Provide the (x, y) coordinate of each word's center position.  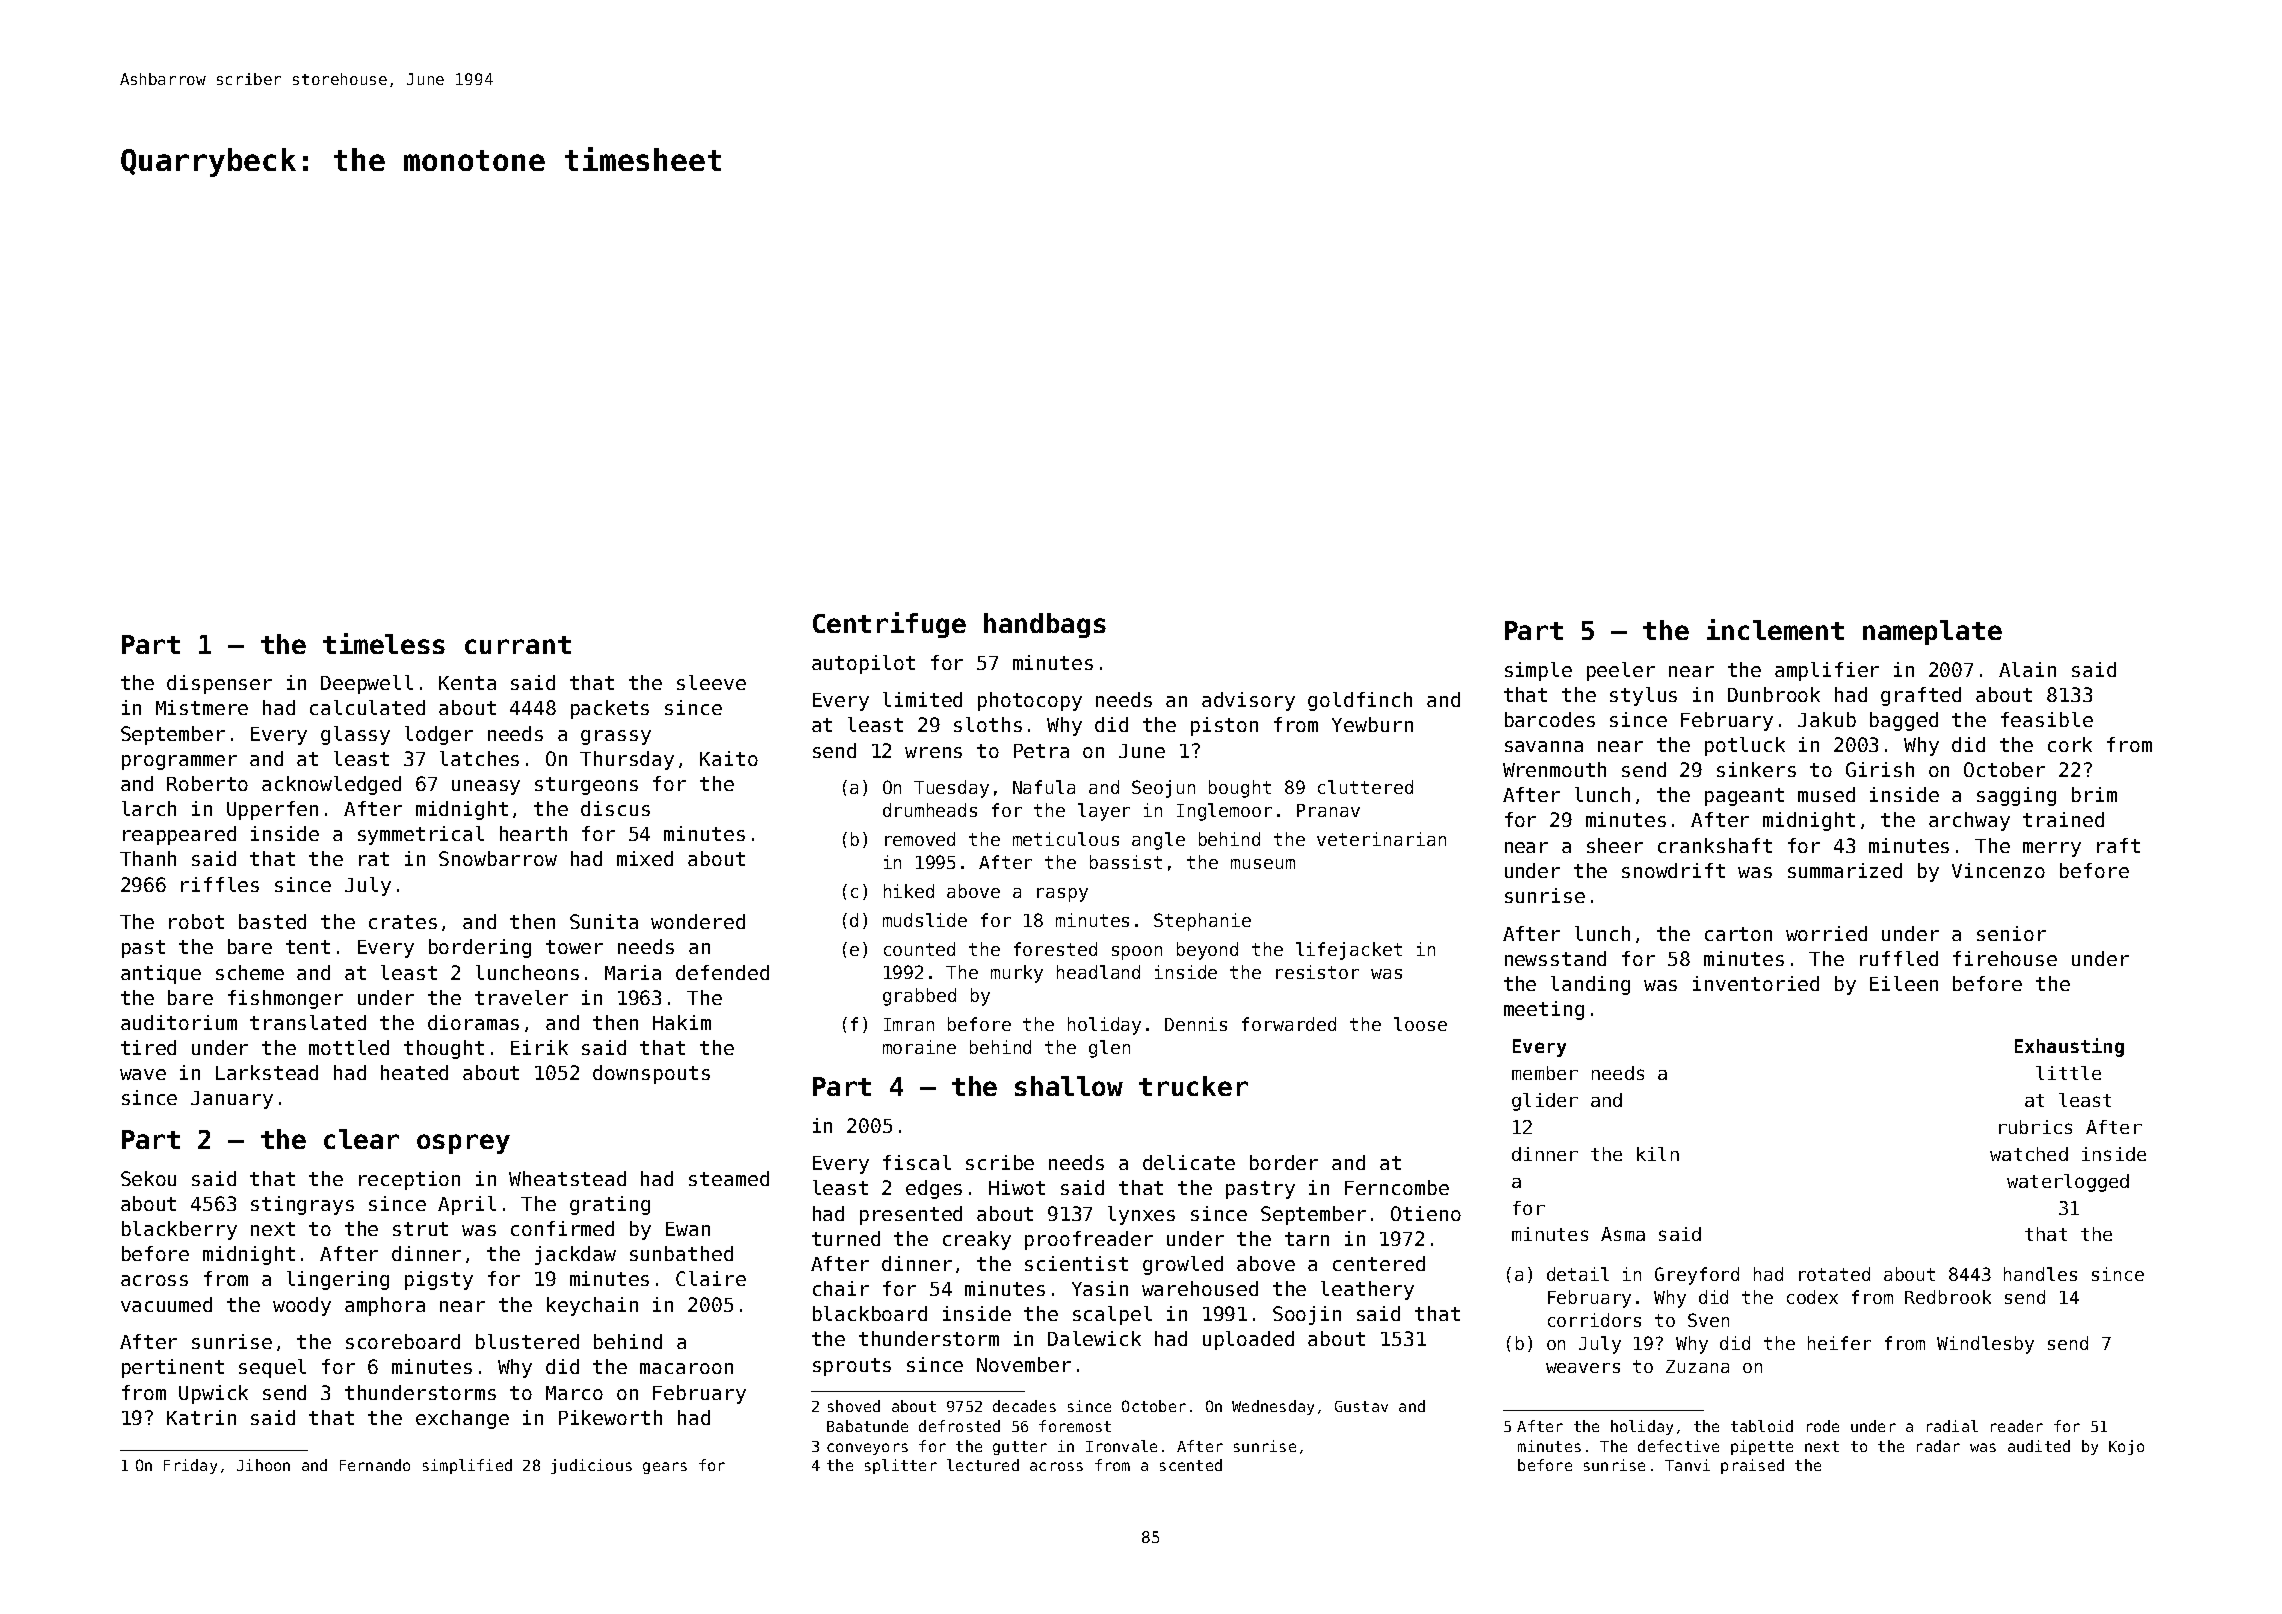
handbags (1045, 625)
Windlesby (1985, 1345)
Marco (574, 1393)
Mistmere (202, 707)
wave (143, 1074)
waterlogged (2068, 1183)
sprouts (852, 1367)
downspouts (651, 1074)
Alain (2027, 669)
